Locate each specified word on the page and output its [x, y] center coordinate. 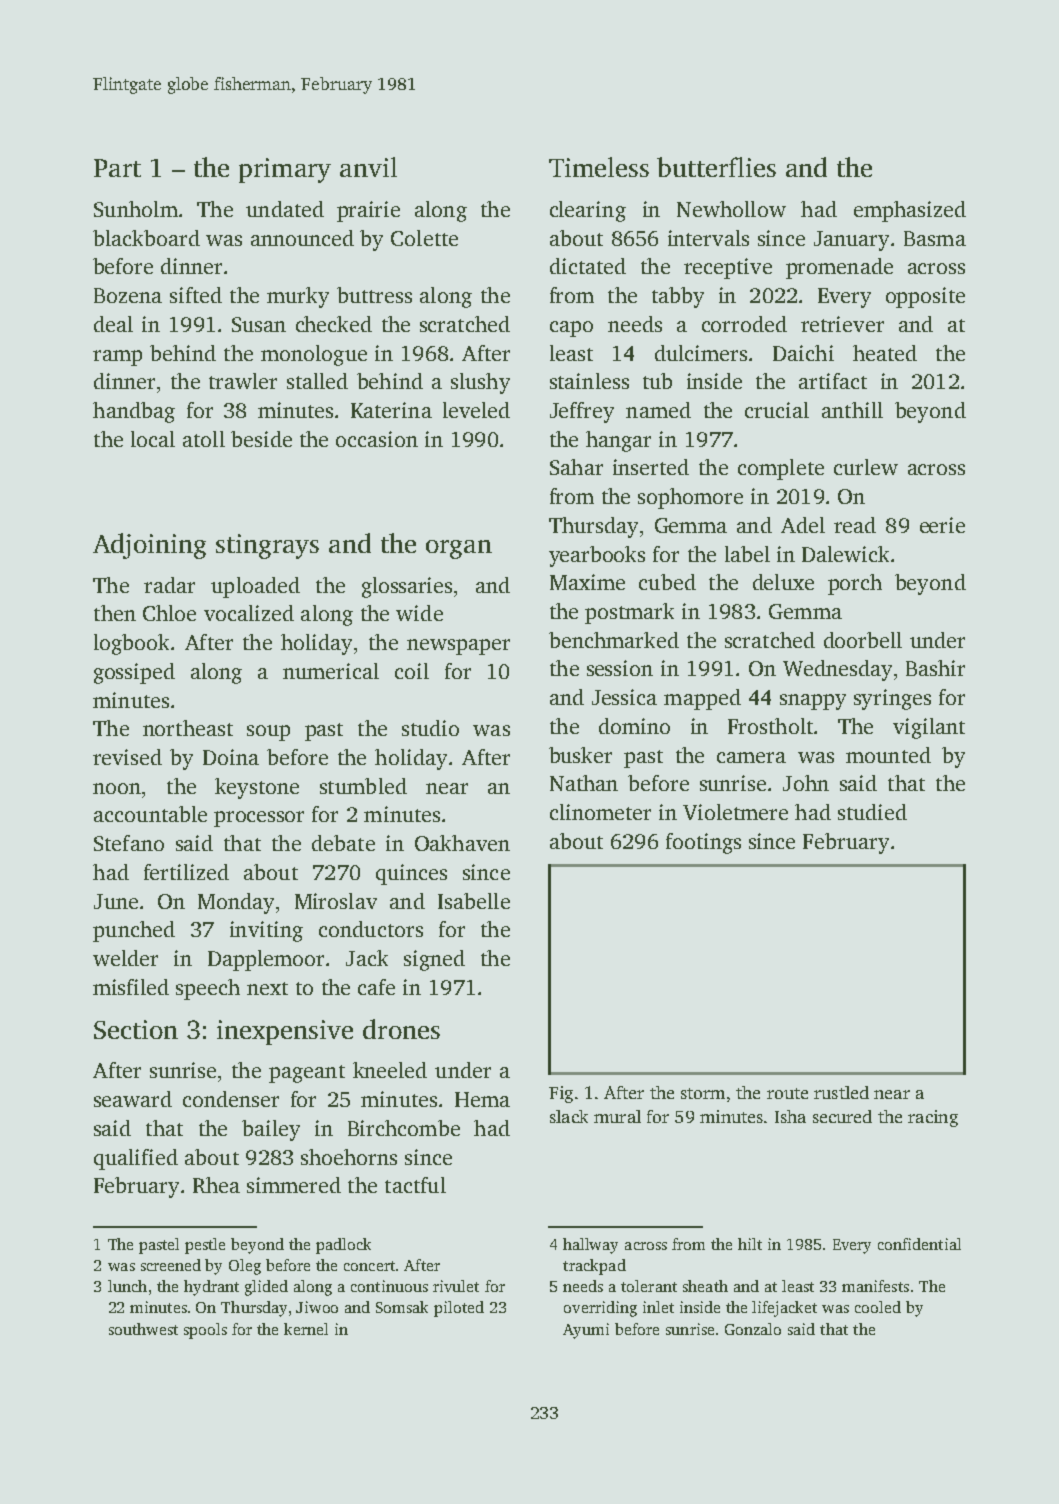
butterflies [716, 167]
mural [617, 1116]
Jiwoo [317, 1307]
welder [125, 958]
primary [285, 170]
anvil [368, 167]
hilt [750, 1244]
